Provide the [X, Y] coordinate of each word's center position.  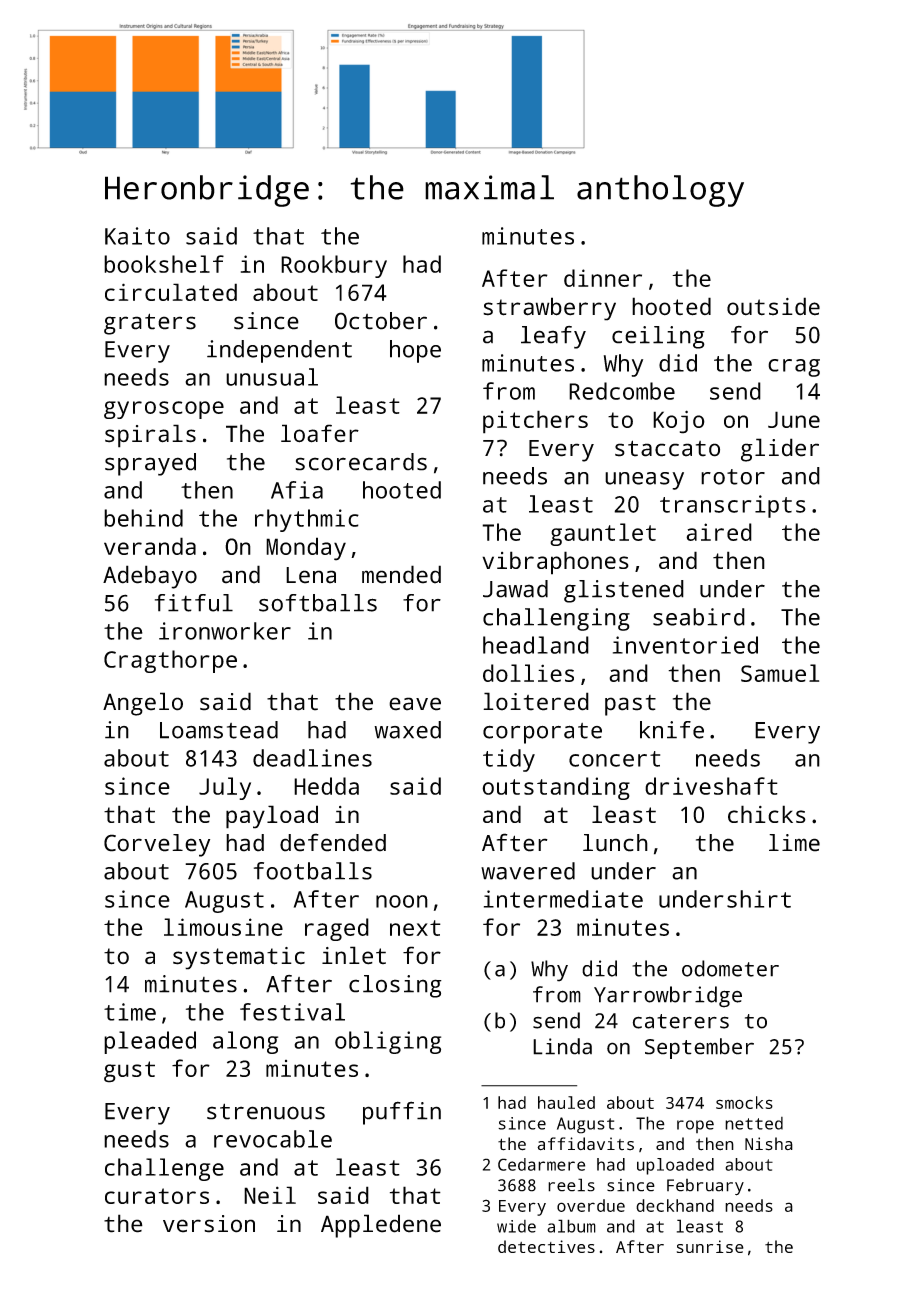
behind [143, 518]
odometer [730, 968]
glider [780, 450]
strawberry [549, 309]
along [245, 1042]
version [209, 1224]
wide [516, 1226]
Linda [562, 1046]
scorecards [361, 462]
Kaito [137, 236]
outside [773, 306]
